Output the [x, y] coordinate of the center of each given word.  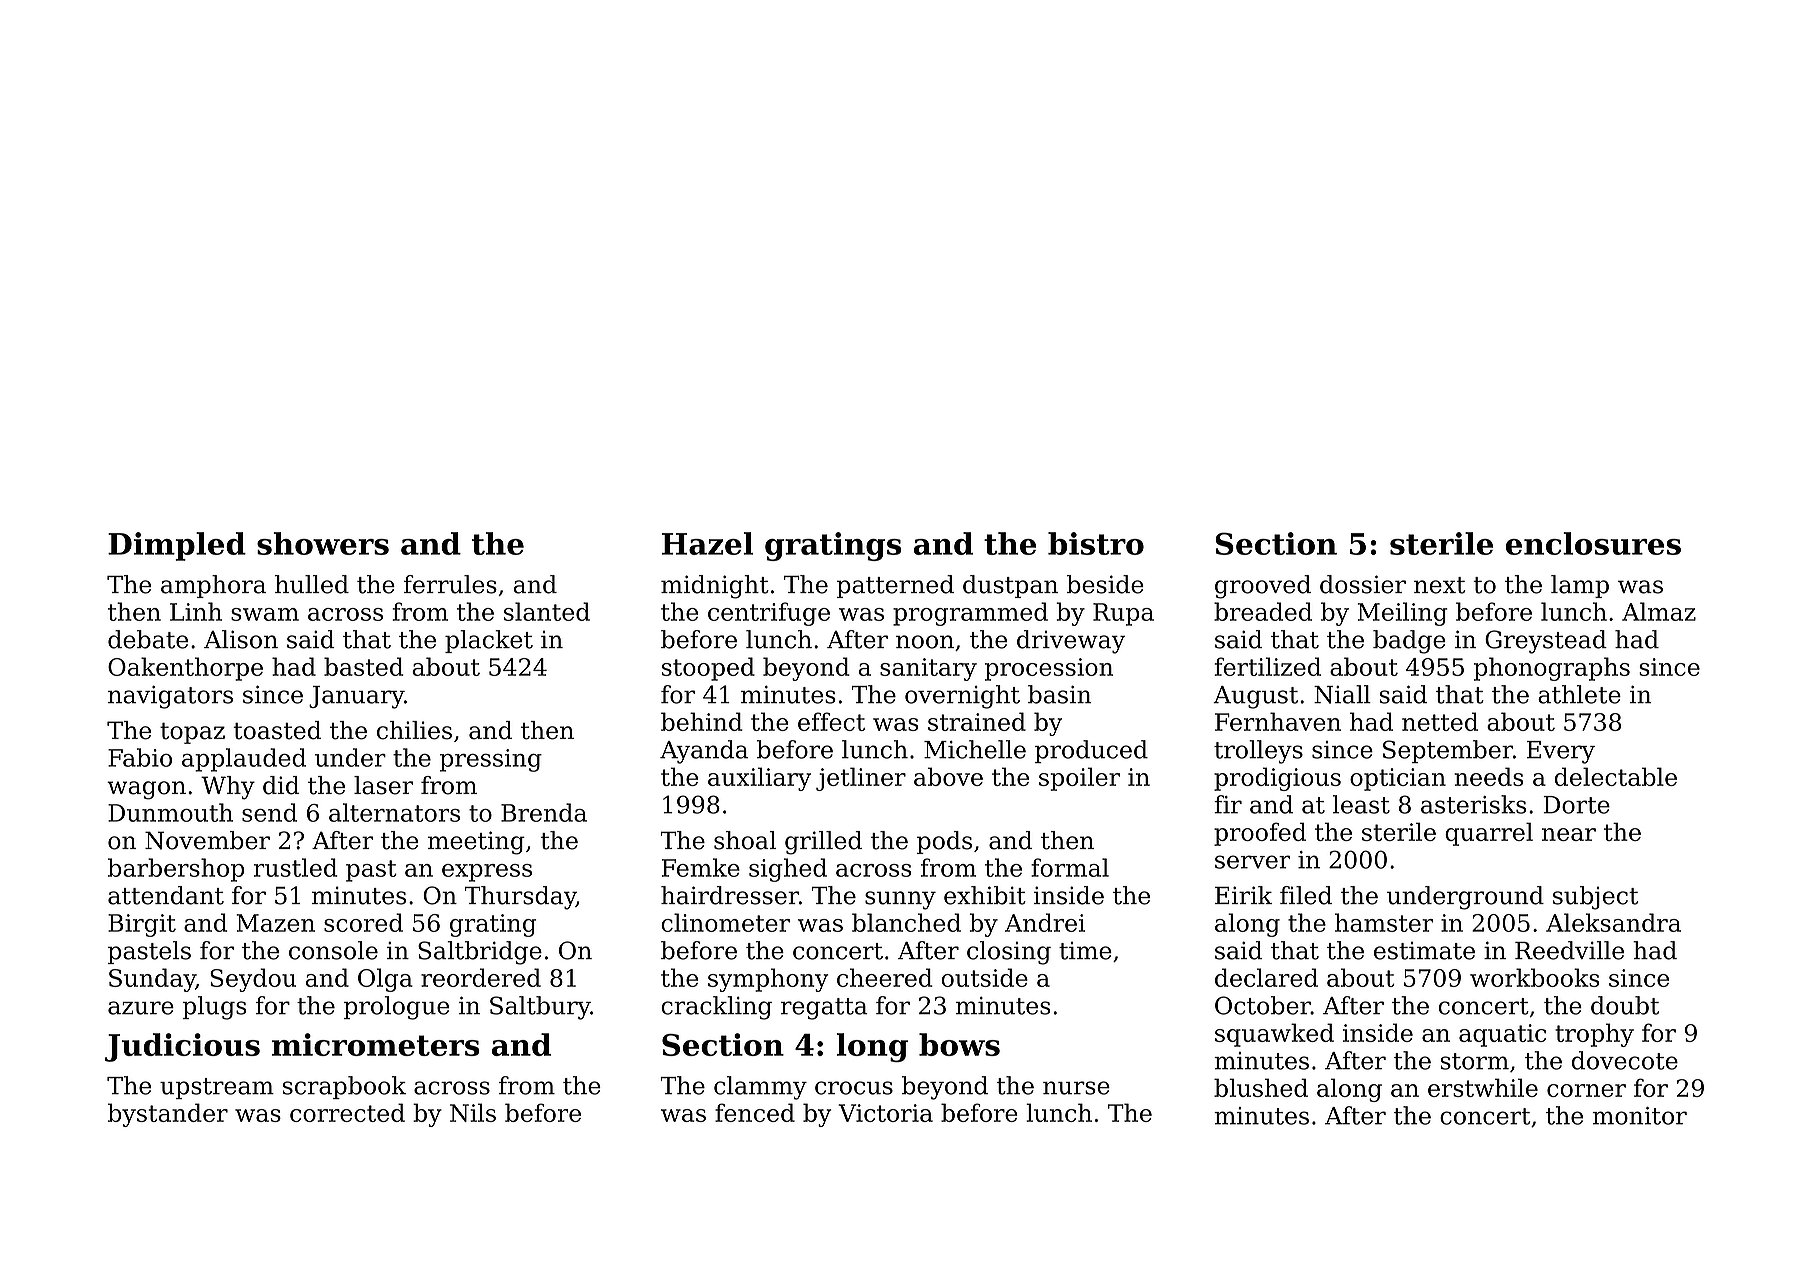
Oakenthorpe [185, 669]
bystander [168, 1115]
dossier [1363, 584]
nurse [1076, 1088]
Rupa [1123, 614]
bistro [1096, 543]
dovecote [1625, 1060]
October [1263, 1005]
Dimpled [177, 546]
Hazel [707, 543]
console [333, 950]
